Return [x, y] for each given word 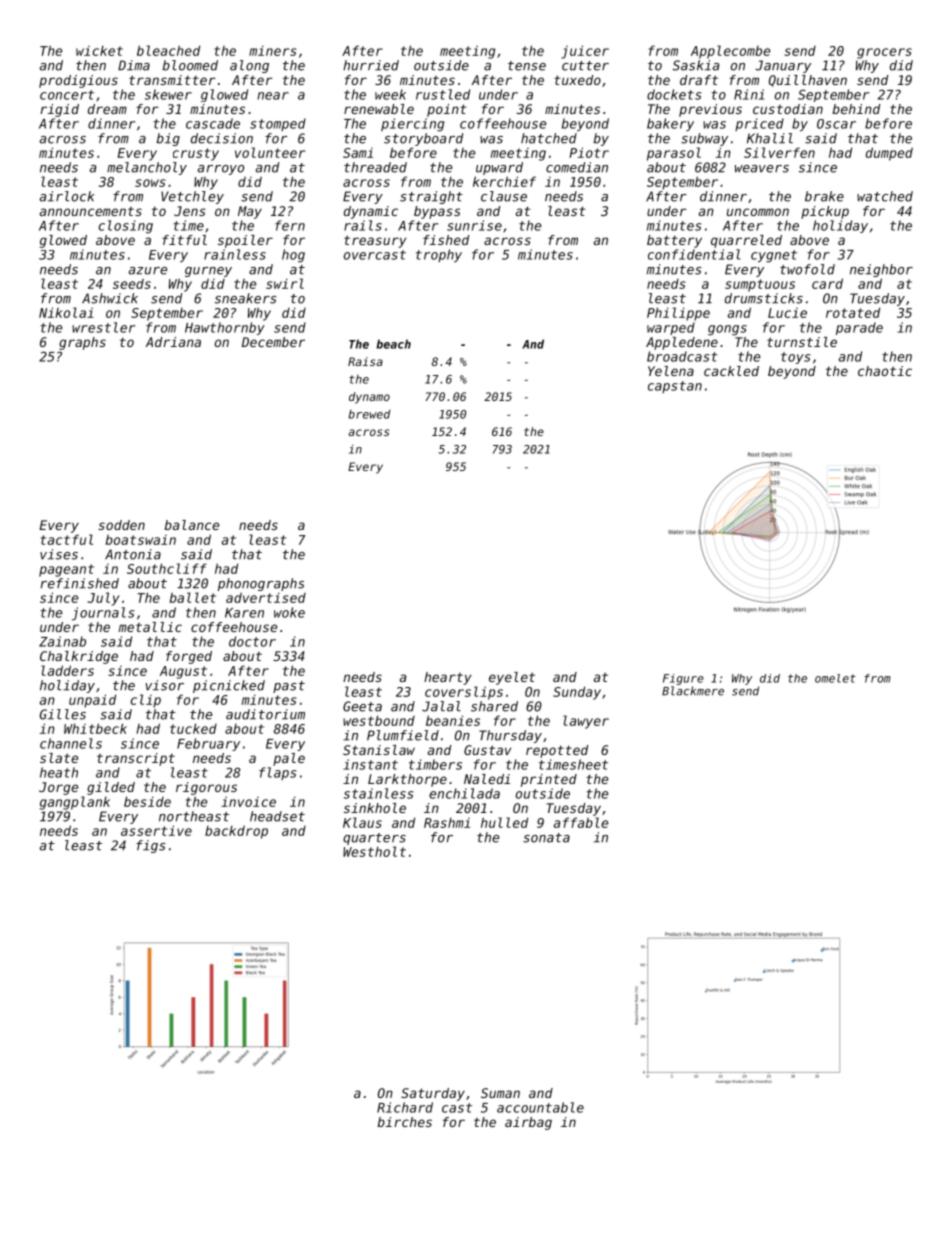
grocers [884, 53]
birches [404, 1122]
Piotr [589, 152]
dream [107, 109]
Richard [405, 1107]
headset [277, 816]
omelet [835, 678]
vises [59, 554]
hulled [504, 822]
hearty [447, 678]
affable [581, 822]
